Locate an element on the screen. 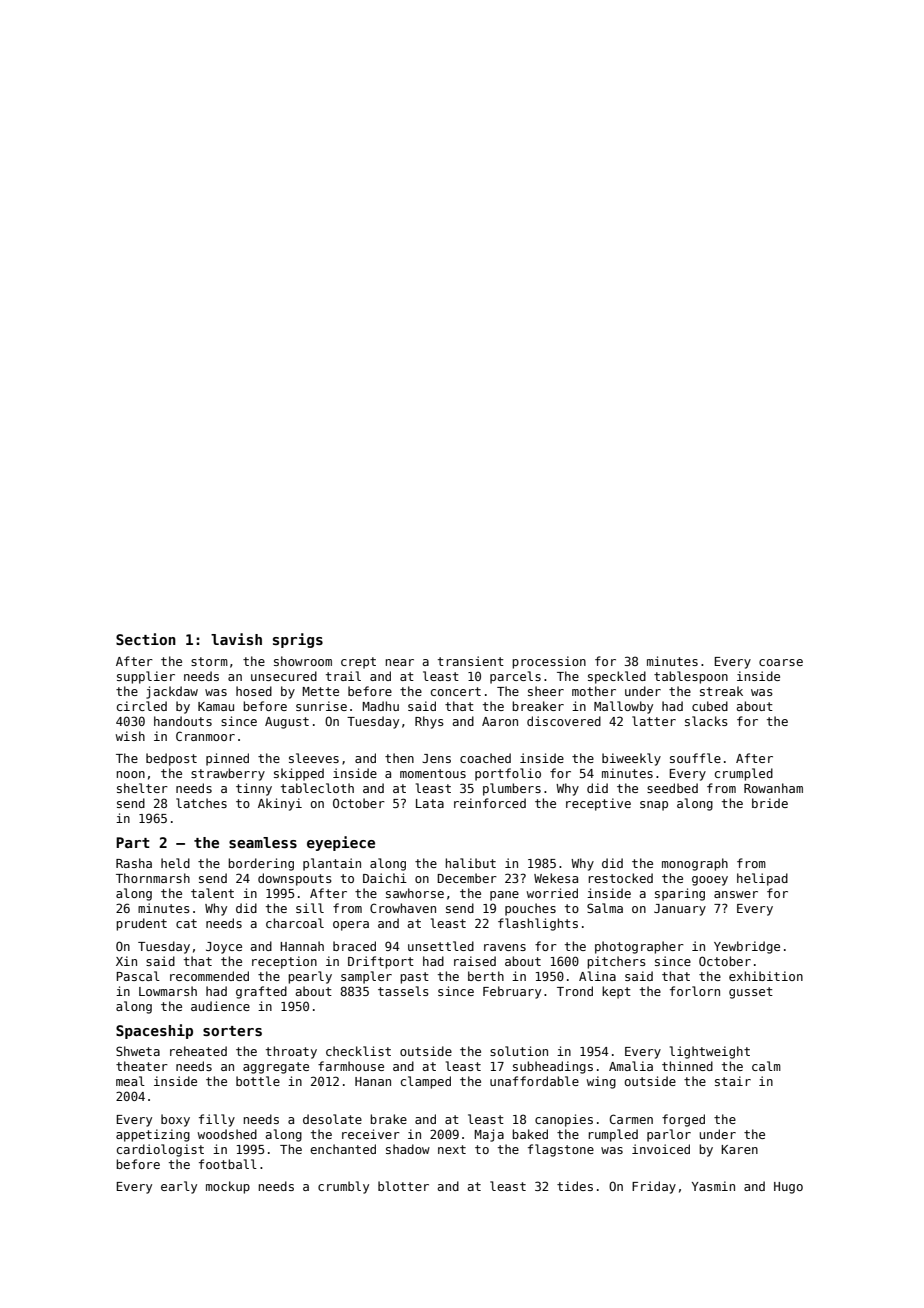 This screenshot has height=1308, width=924. souffle is located at coordinates (695, 758).
